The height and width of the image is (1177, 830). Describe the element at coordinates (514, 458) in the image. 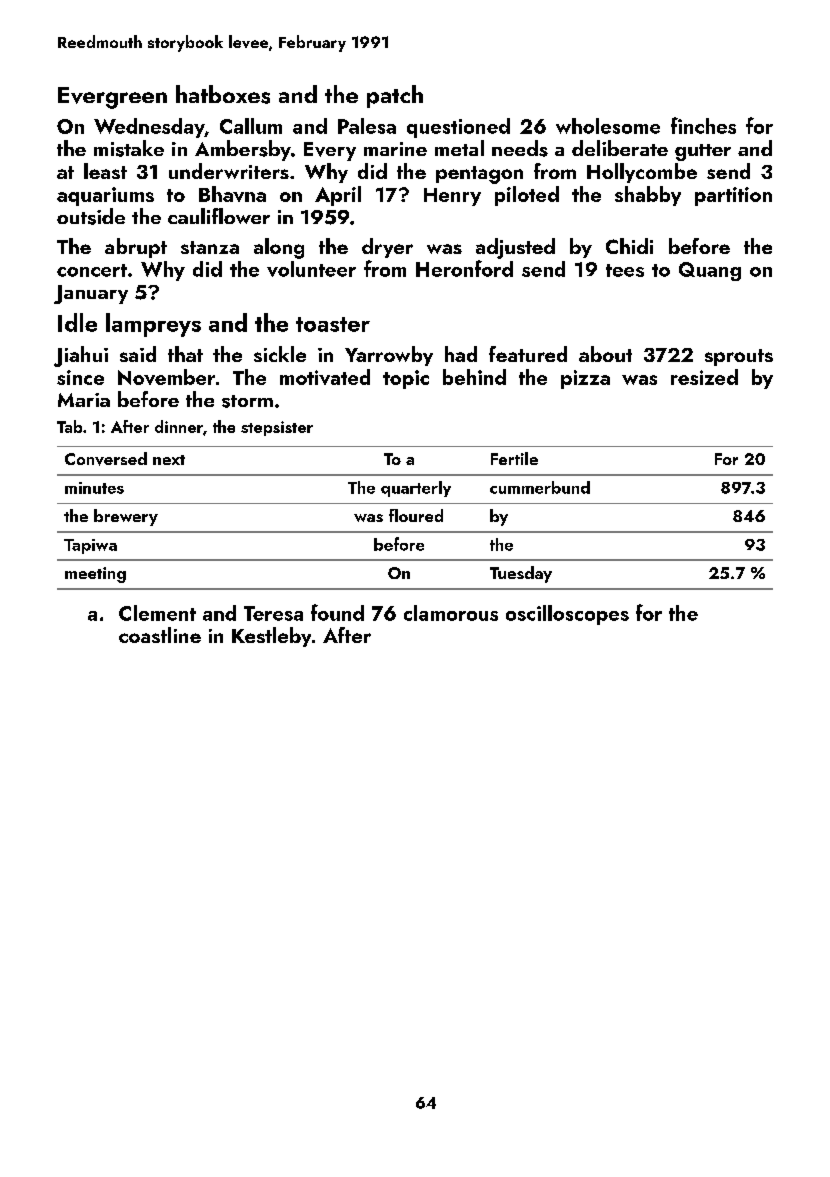

I see `Fertile` at that location.
